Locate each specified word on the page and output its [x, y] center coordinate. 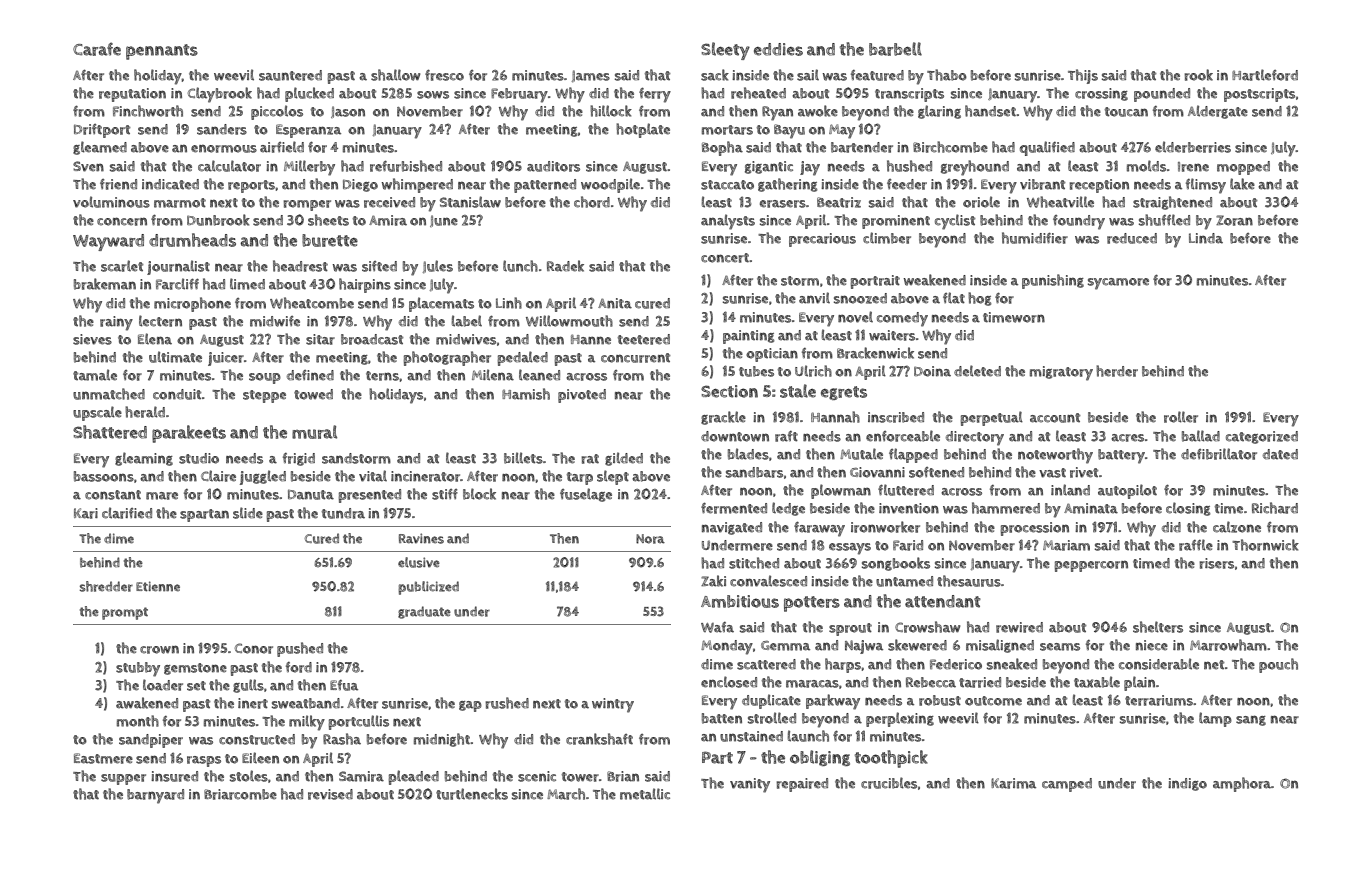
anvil [814, 298]
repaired [802, 785]
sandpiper [151, 741]
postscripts [1259, 95]
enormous [224, 149]
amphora [1242, 784]
